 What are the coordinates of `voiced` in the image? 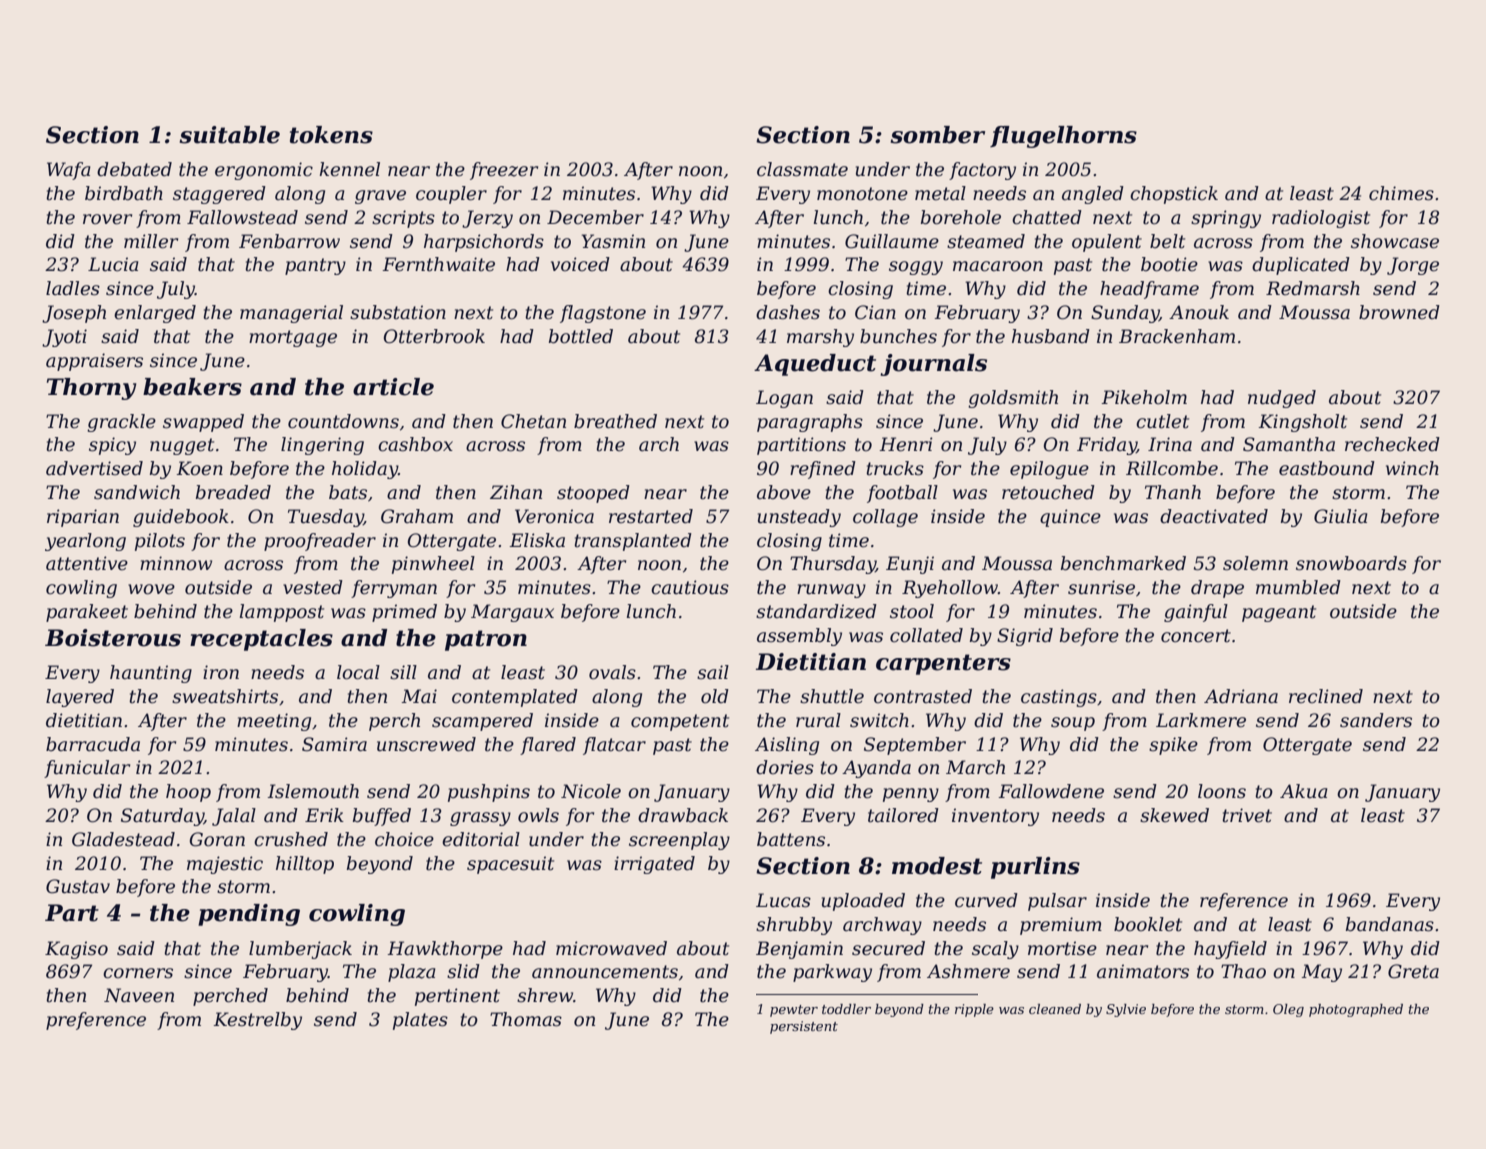 It's located at (580, 264).
